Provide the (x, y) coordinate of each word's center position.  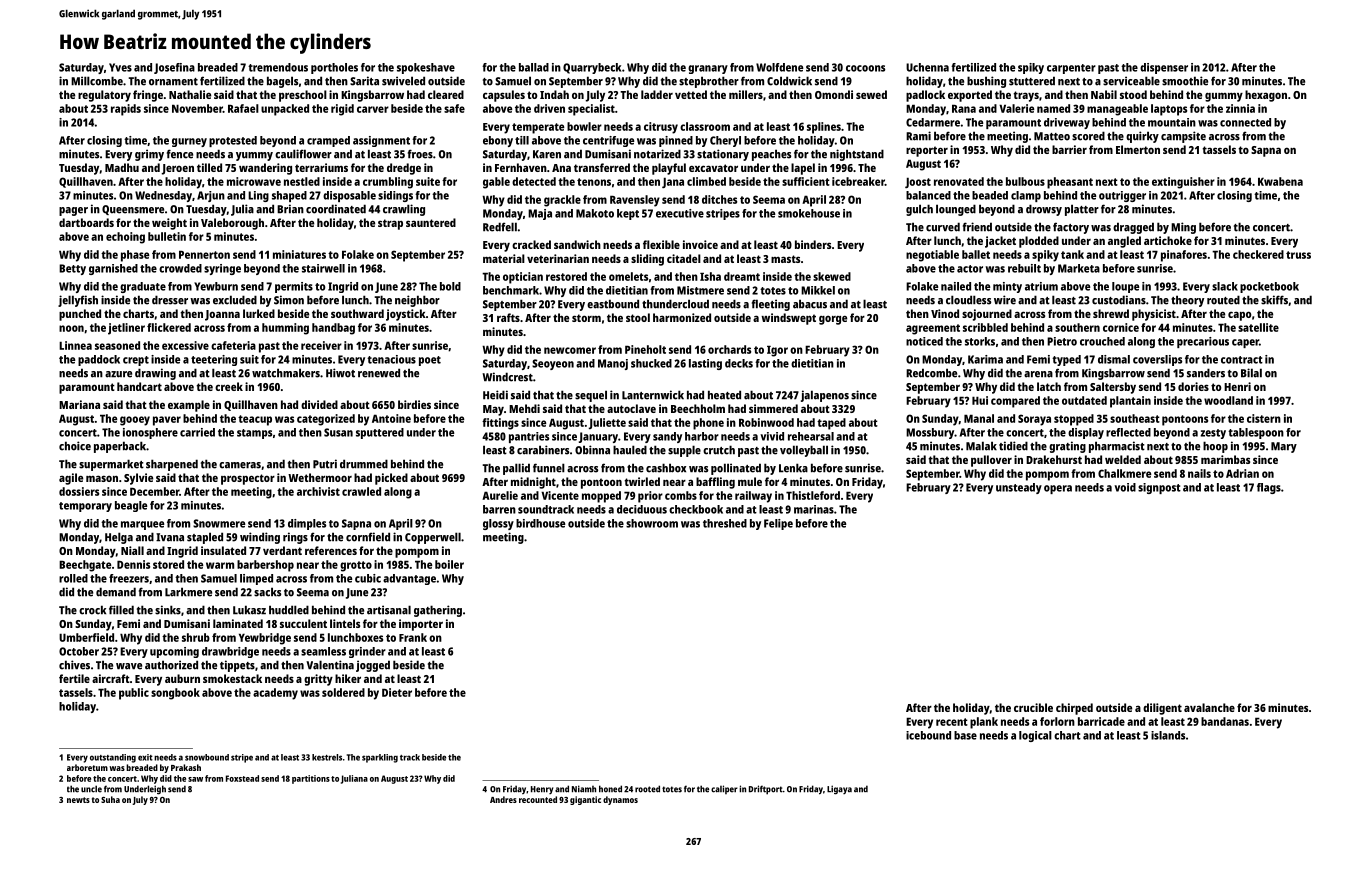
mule (750, 481)
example (189, 406)
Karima (985, 359)
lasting (705, 364)
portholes (334, 68)
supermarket (111, 465)
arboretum (87, 767)
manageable (1117, 110)
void (1125, 487)
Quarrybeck (592, 68)
